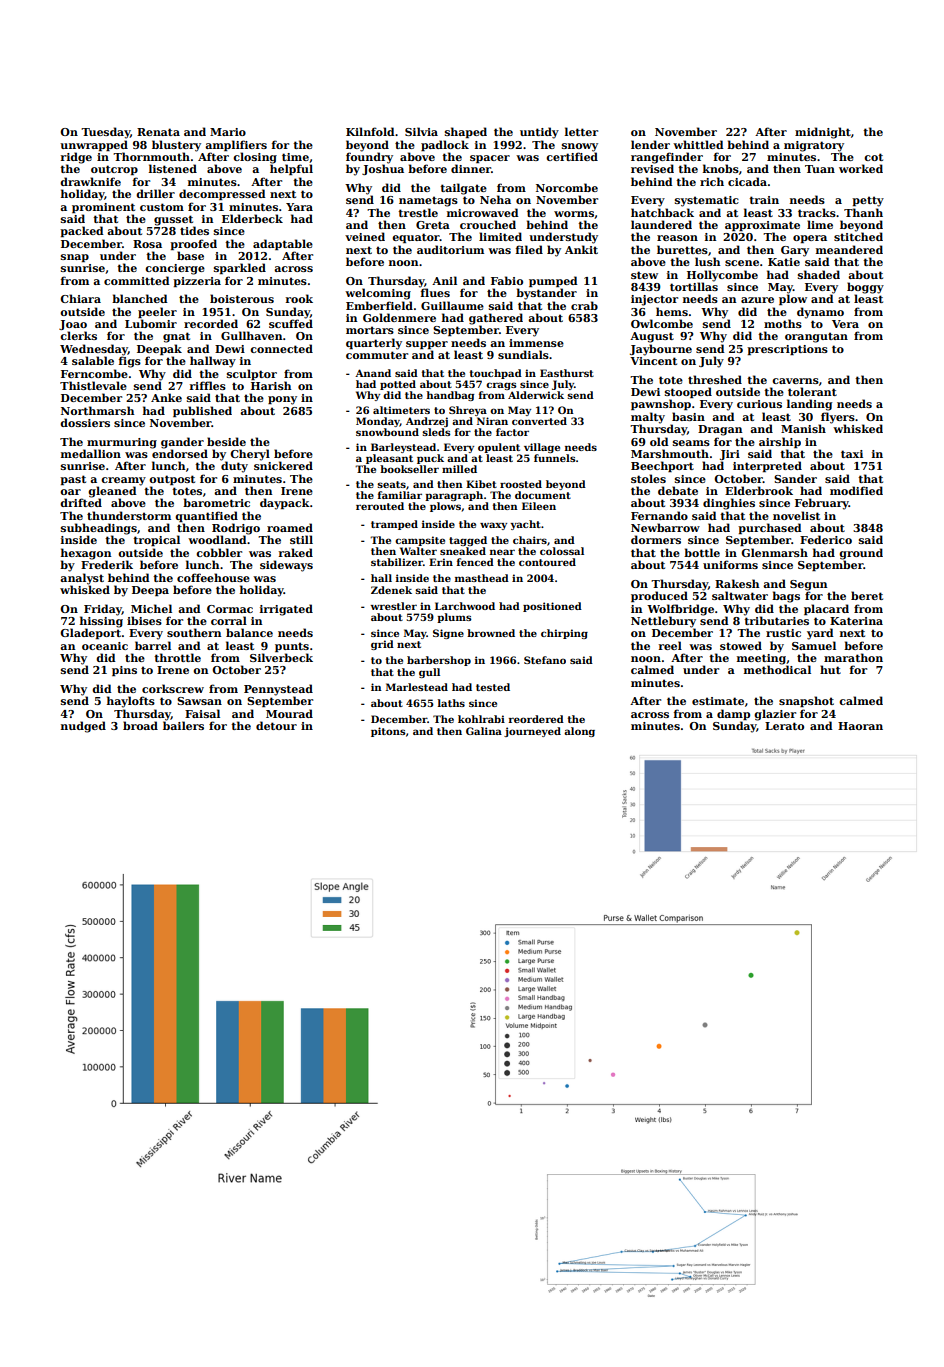 The image size is (944, 1367). Describe the element at coordinates (787, 350) in the document. I see `prescriptions` at that location.
